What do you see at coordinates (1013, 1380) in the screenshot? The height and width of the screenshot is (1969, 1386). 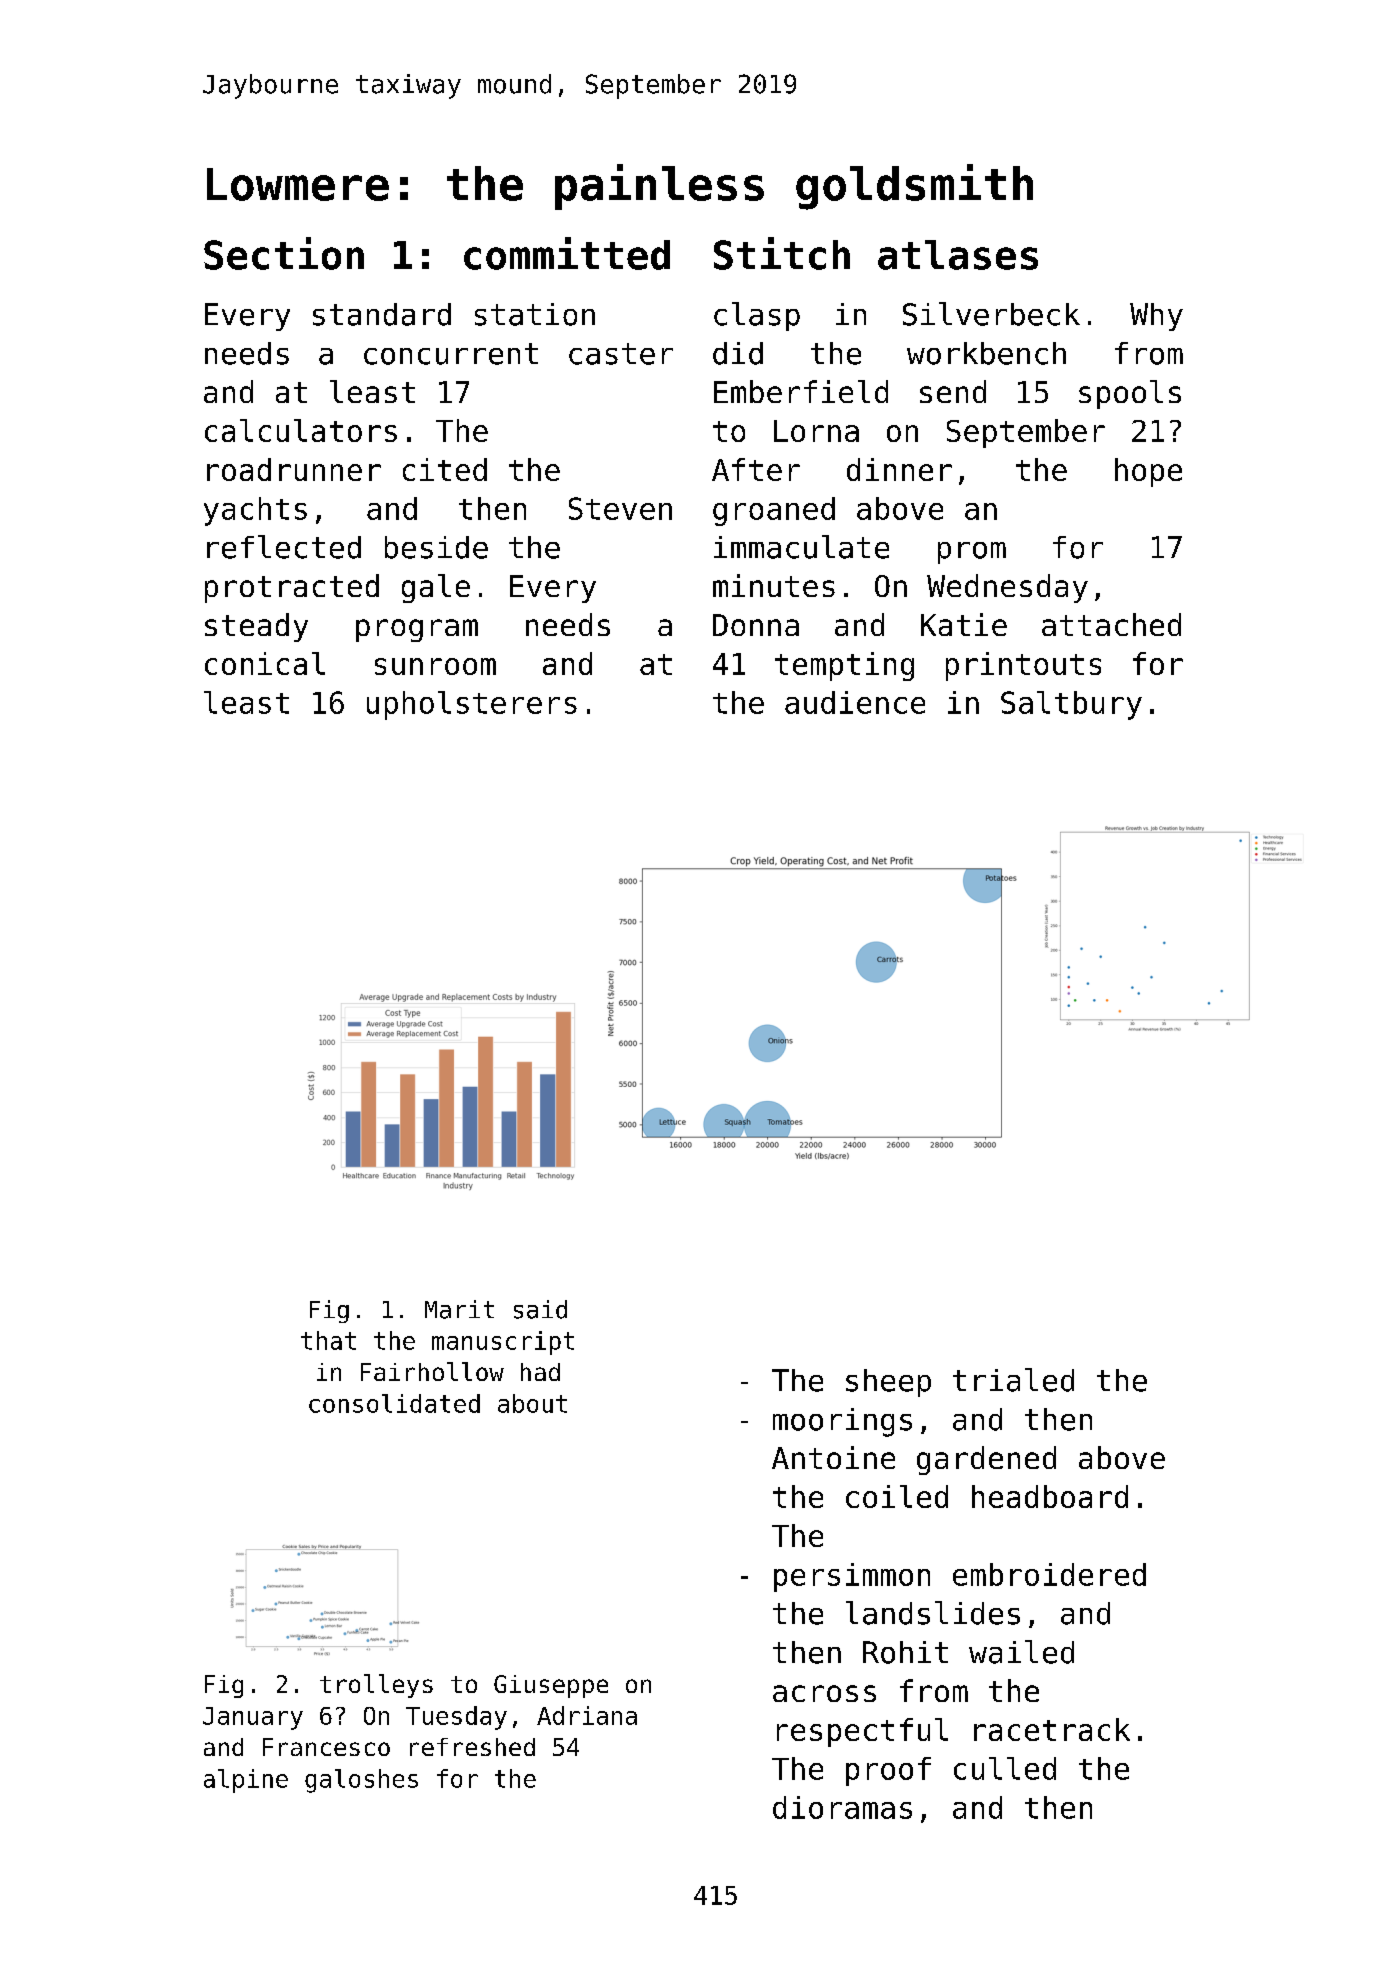 I see `trialed` at bounding box center [1013, 1380].
